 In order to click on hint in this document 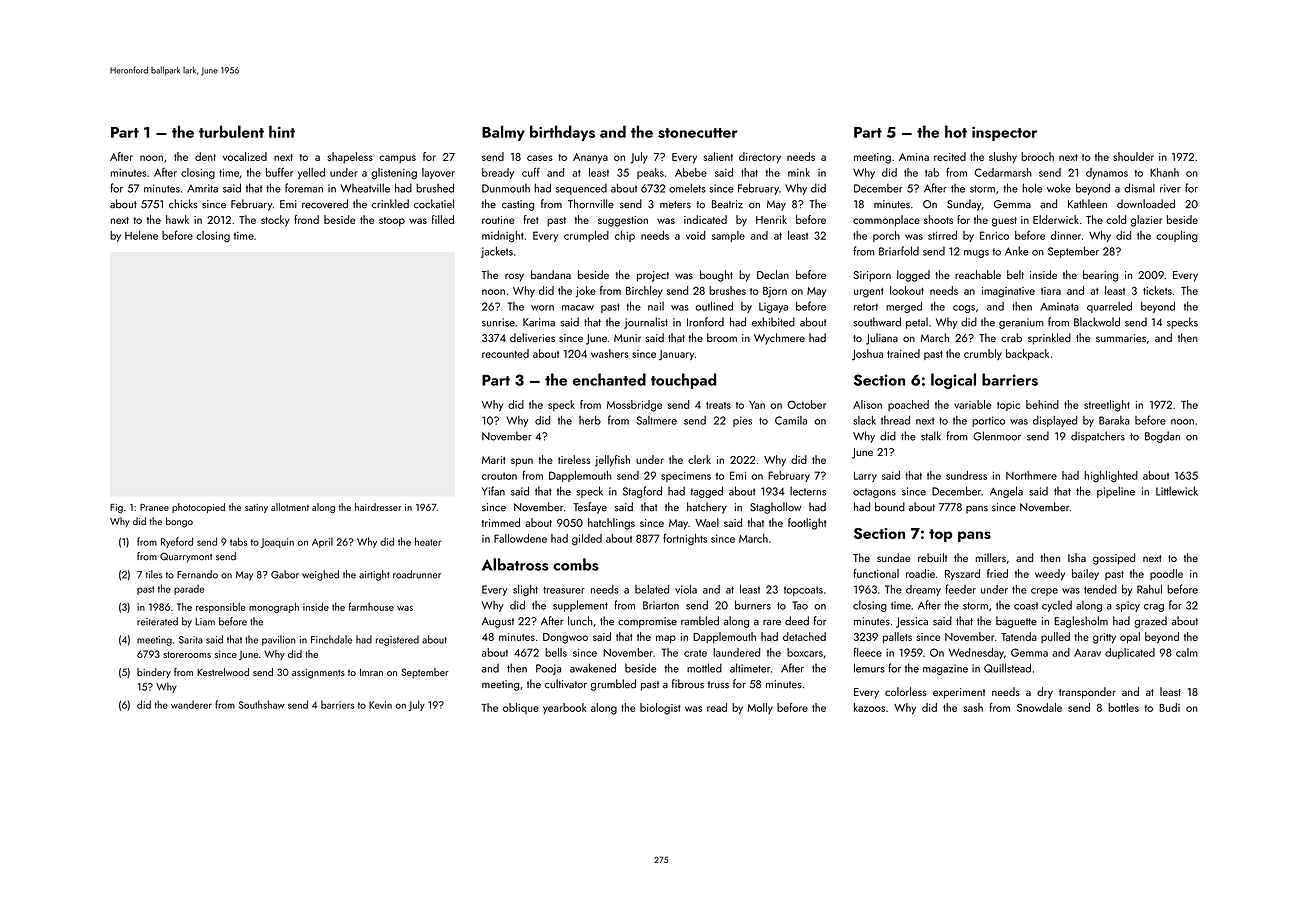, I will do `click(282, 131)`.
